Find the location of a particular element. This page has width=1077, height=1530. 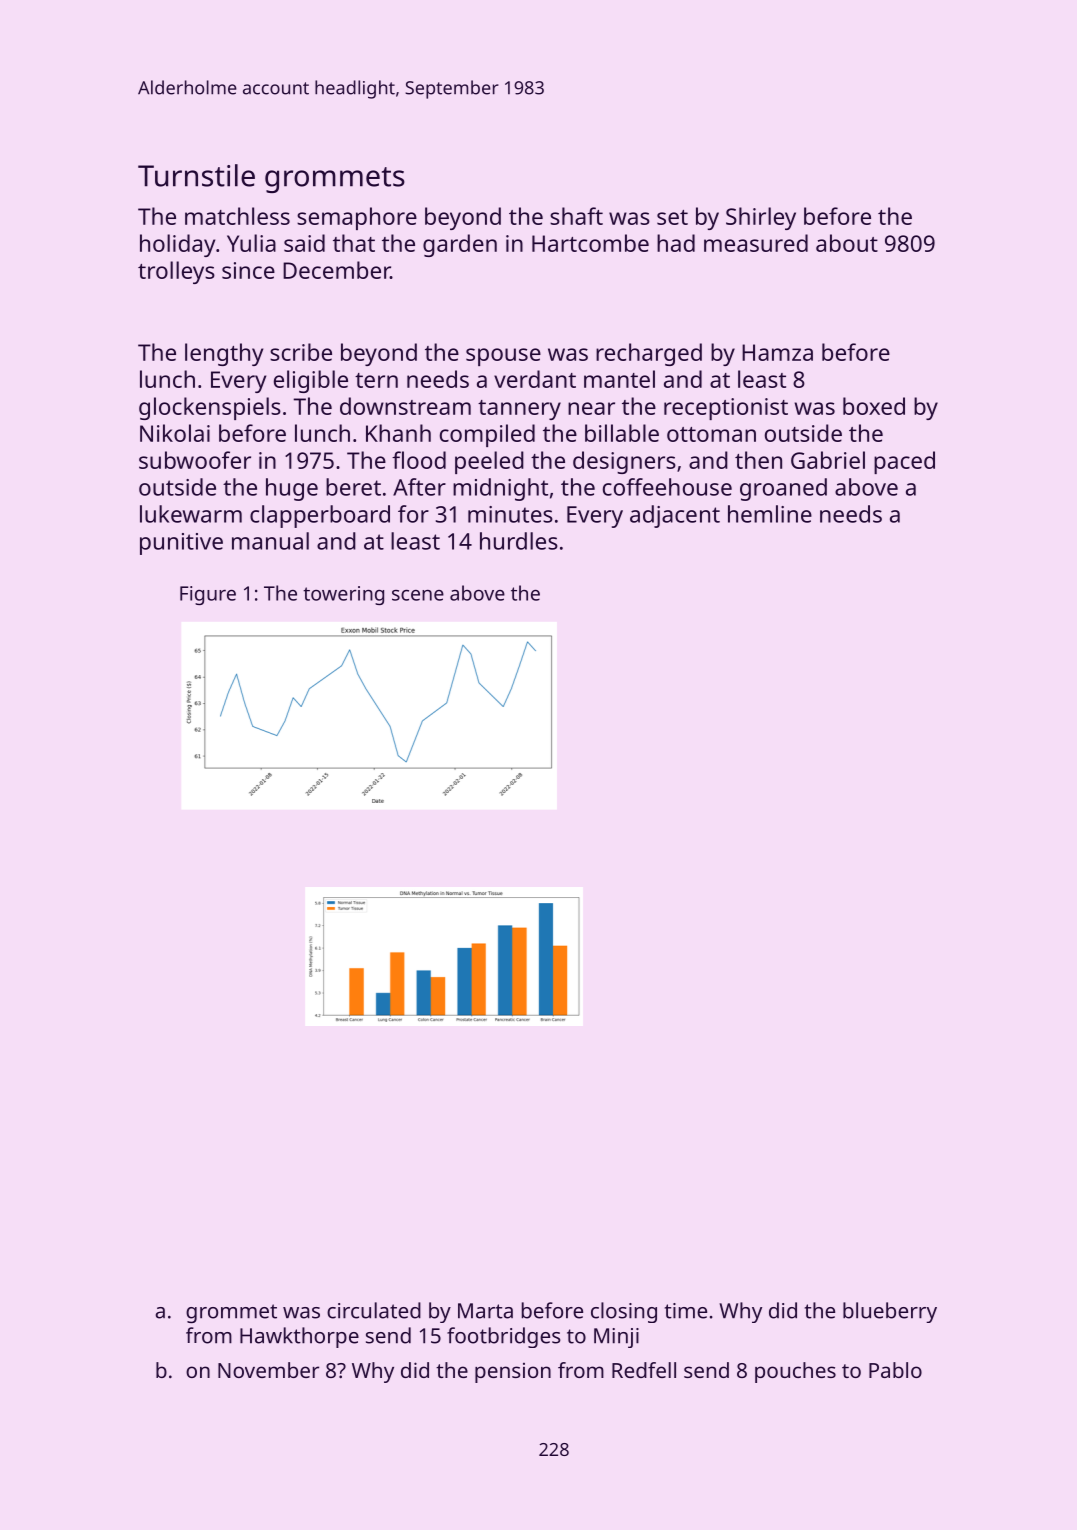

blueberry is located at coordinates (890, 1312).
